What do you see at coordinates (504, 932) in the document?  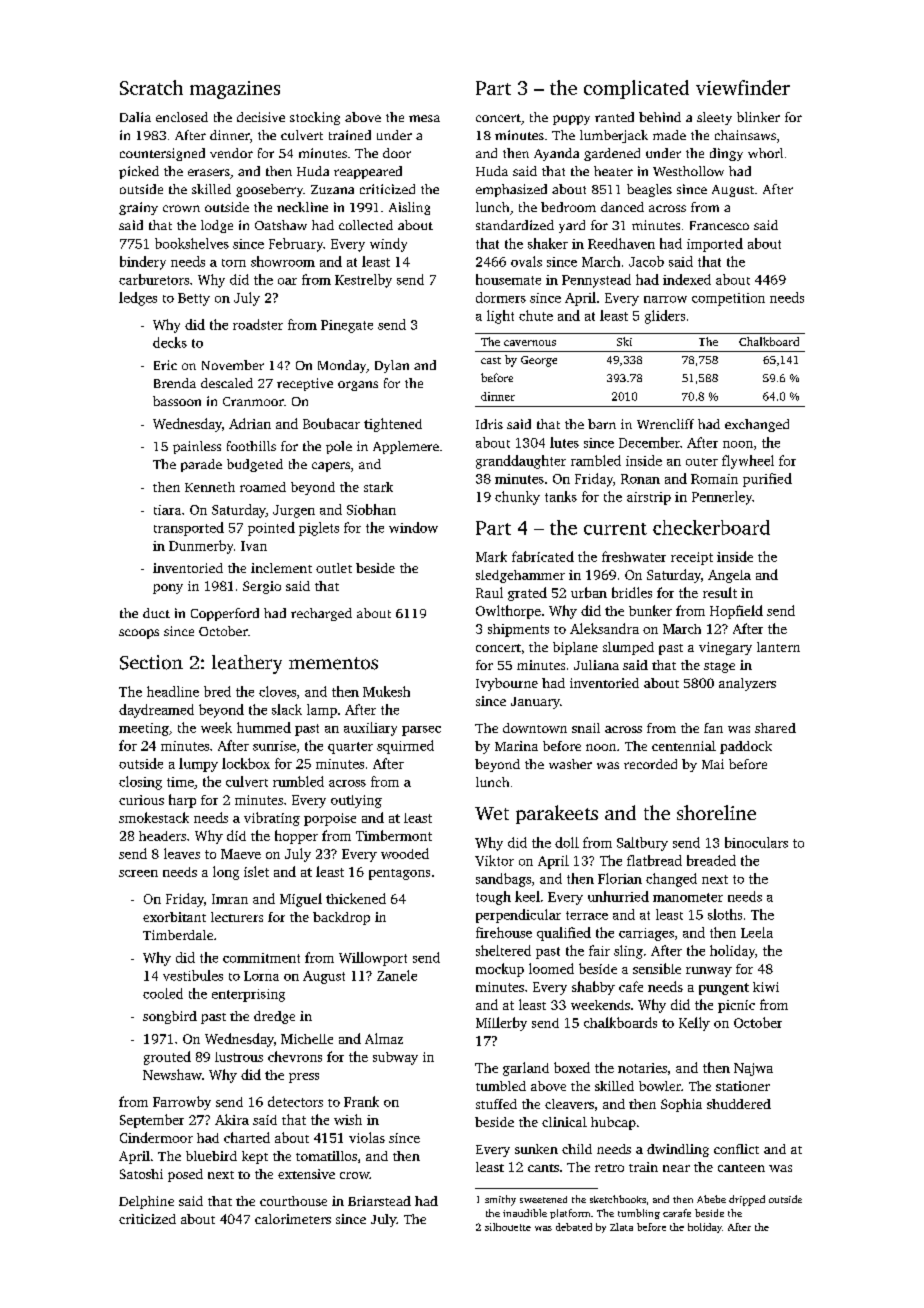 I see `firehouse` at bounding box center [504, 932].
